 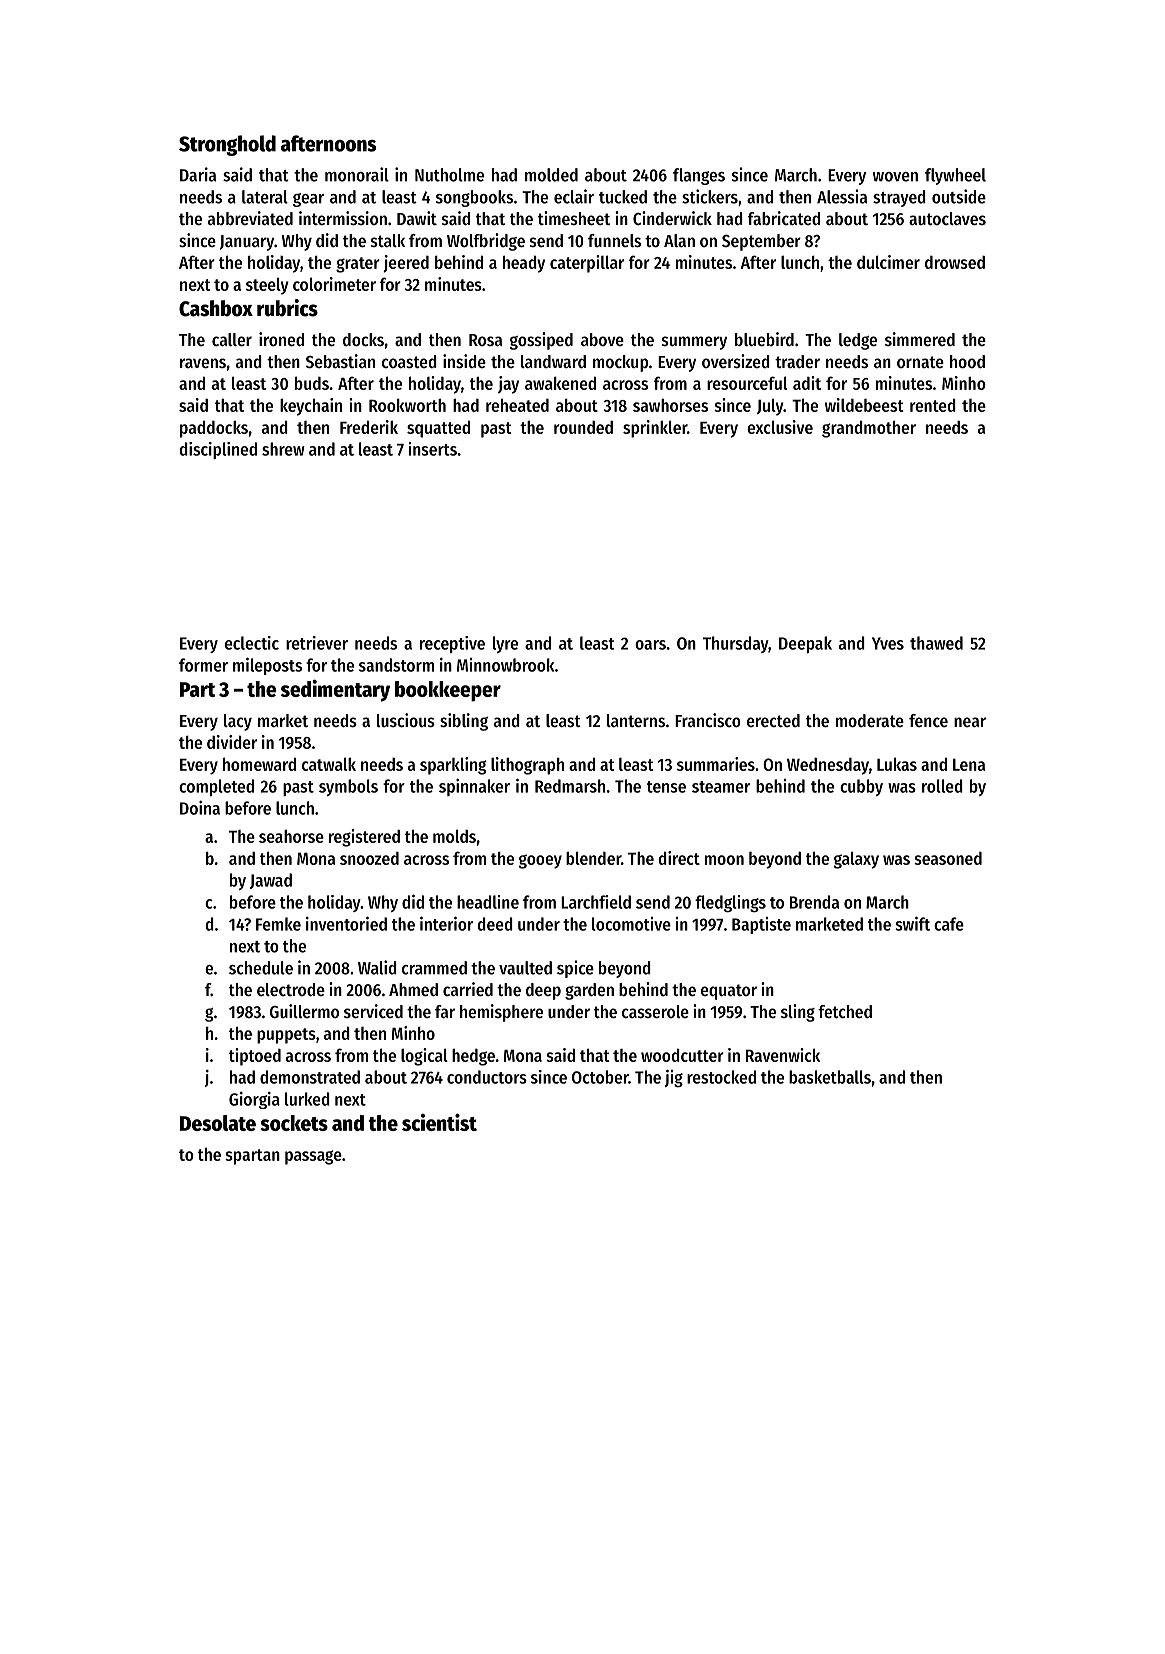 I want to click on rented, so click(x=933, y=405).
